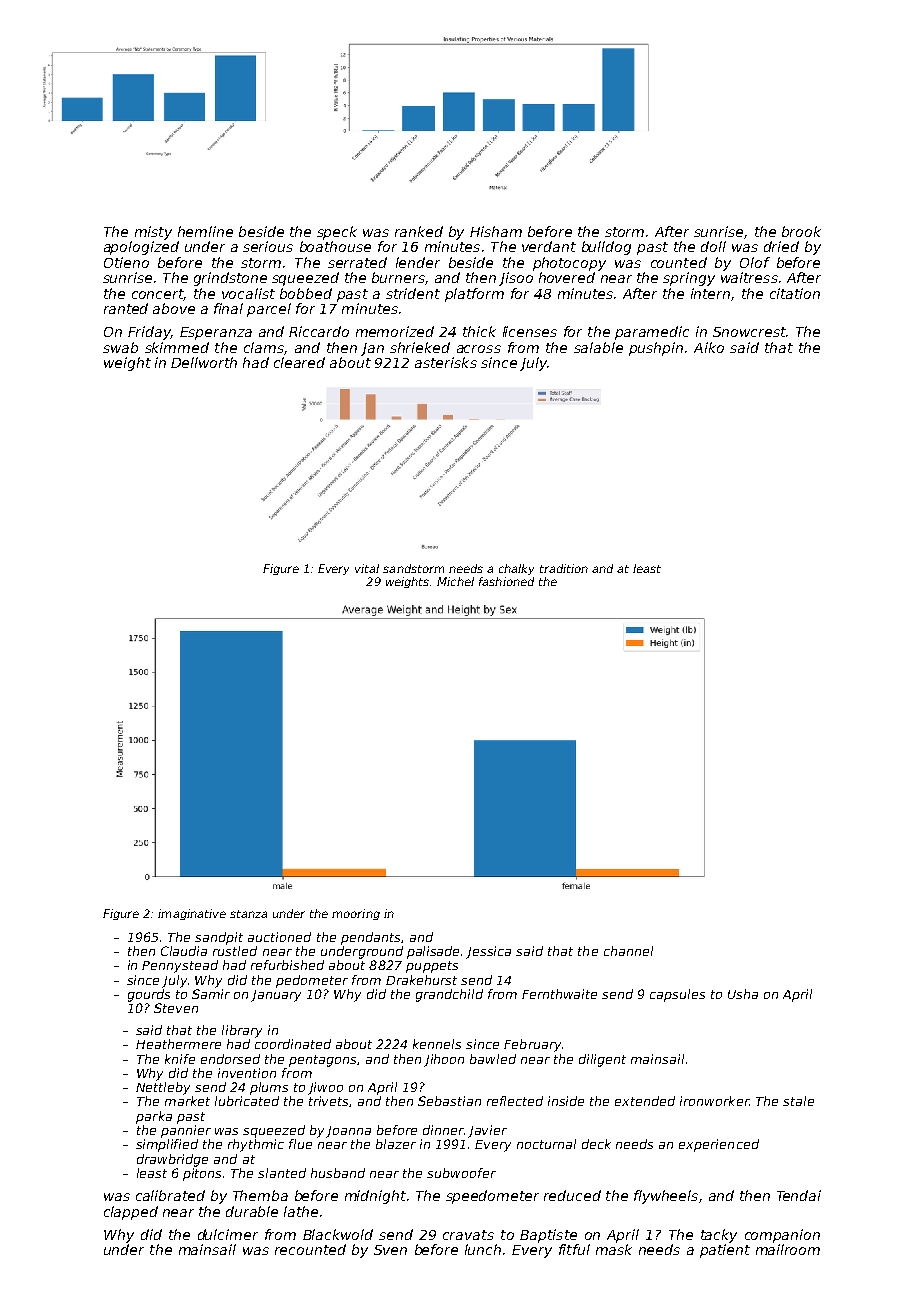 This image has width=924, height=1308. What do you see at coordinates (367, 568) in the image?
I see `vital` at bounding box center [367, 568].
